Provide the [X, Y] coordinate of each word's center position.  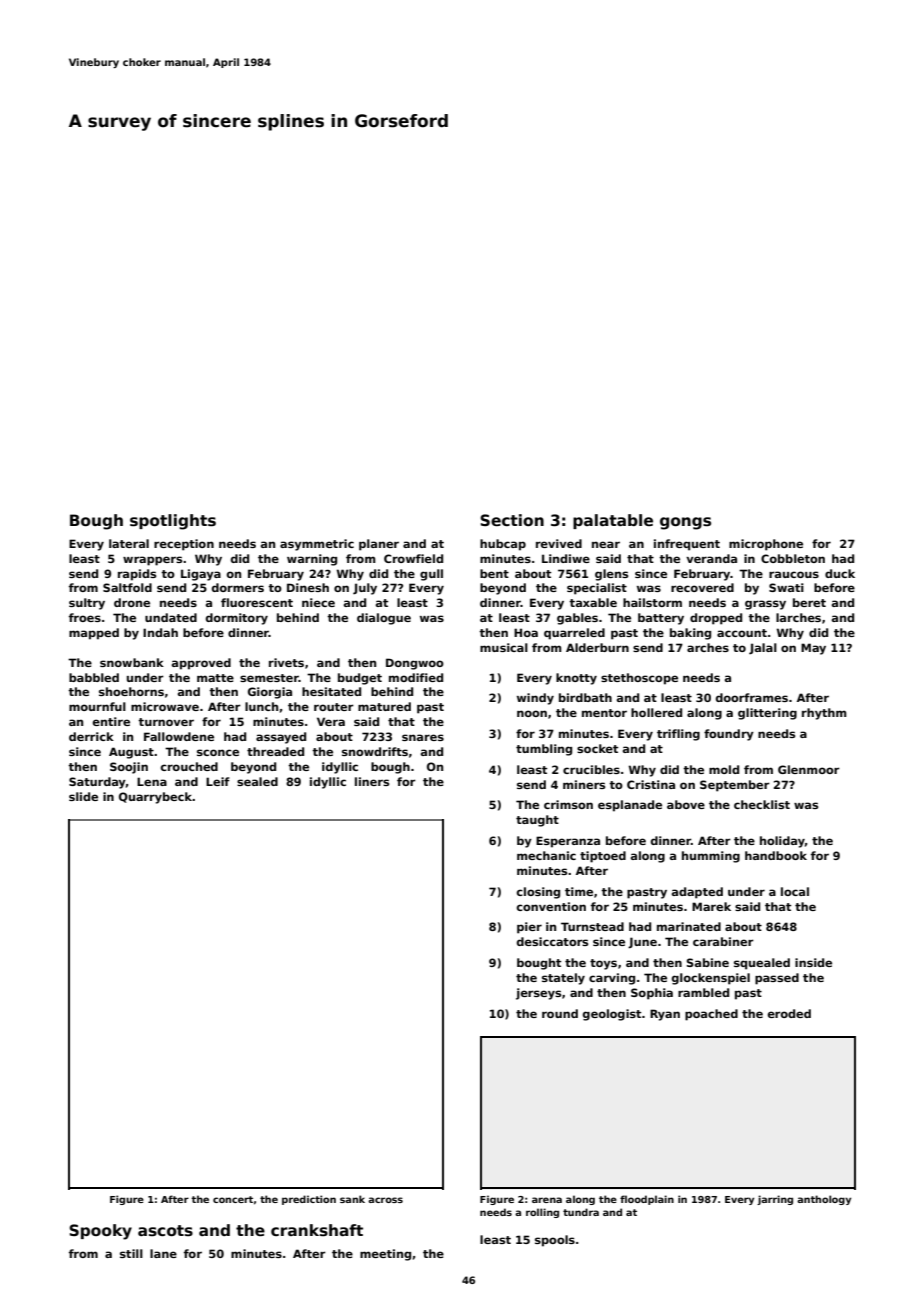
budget [360, 679]
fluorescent [257, 602]
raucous [794, 574]
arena [547, 1200]
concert [233, 1199]
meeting [385, 1255]
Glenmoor [809, 769]
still [131, 1253]
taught [537, 821]
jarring [775, 1200]
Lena [152, 781]
